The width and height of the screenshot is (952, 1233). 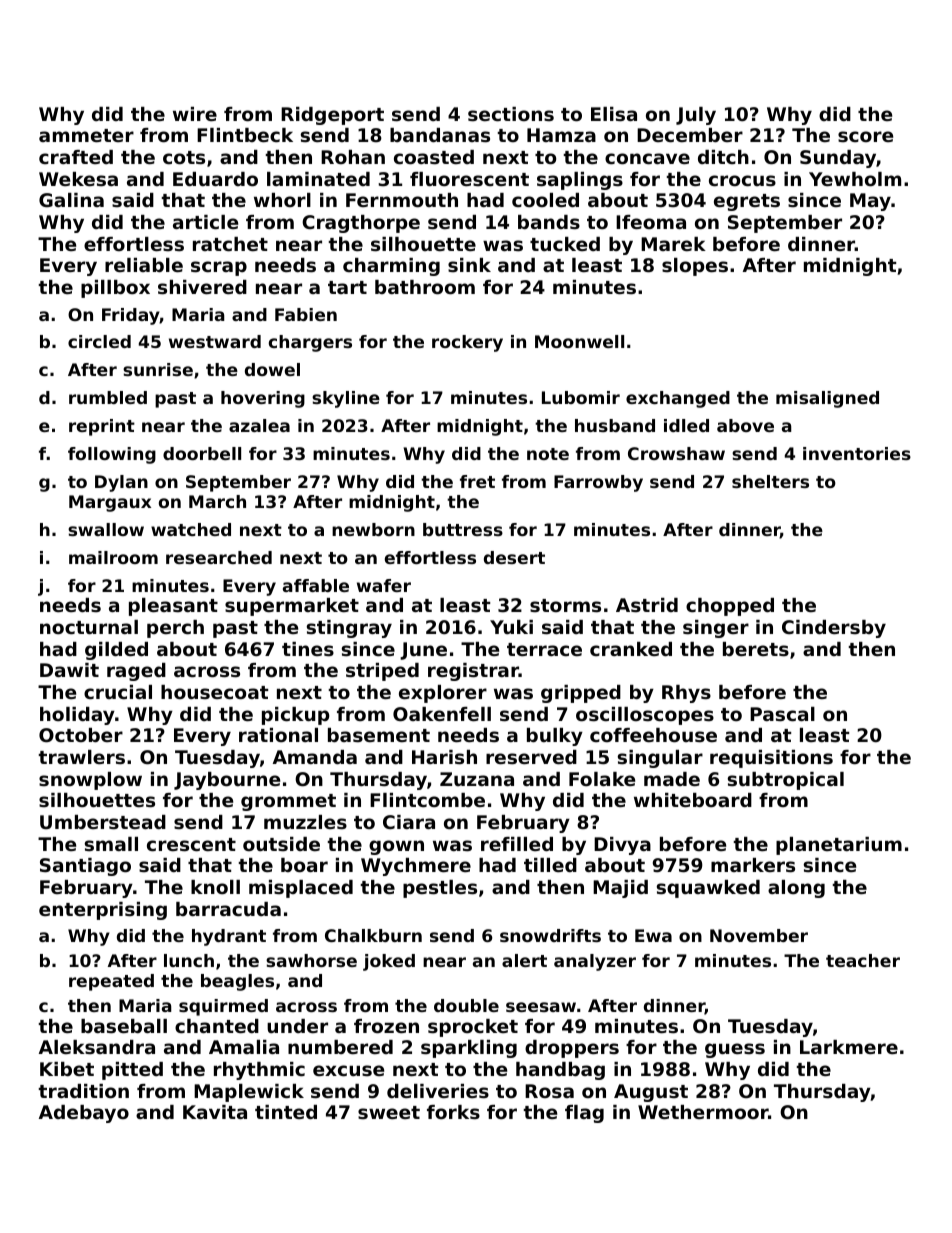 I want to click on July, so click(x=696, y=116).
